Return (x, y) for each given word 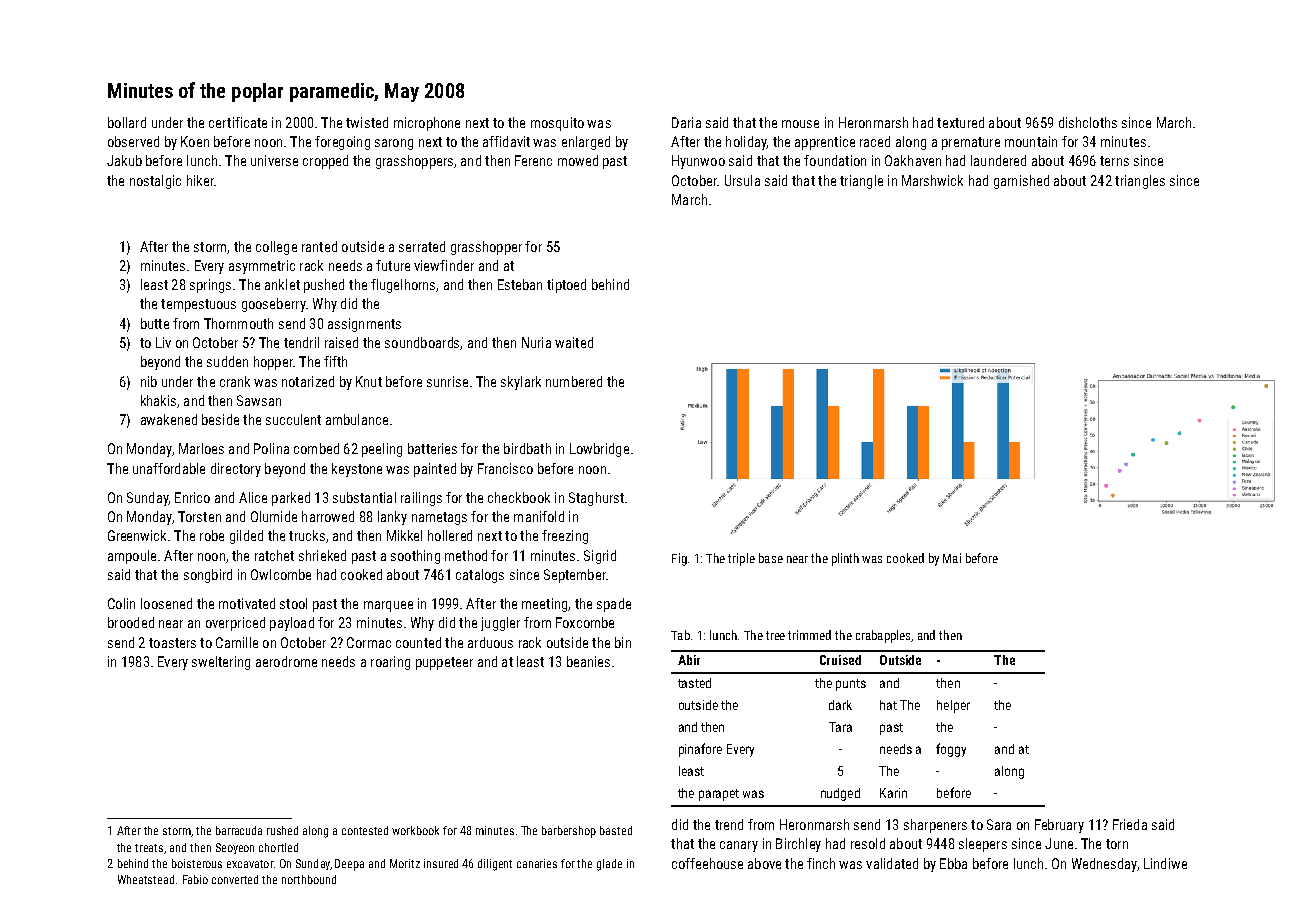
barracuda (239, 830)
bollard (127, 122)
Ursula (742, 180)
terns (1114, 161)
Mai (952, 558)
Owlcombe (281, 574)
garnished (1021, 182)
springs (210, 286)
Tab (680, 635)
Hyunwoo (698, 162)
